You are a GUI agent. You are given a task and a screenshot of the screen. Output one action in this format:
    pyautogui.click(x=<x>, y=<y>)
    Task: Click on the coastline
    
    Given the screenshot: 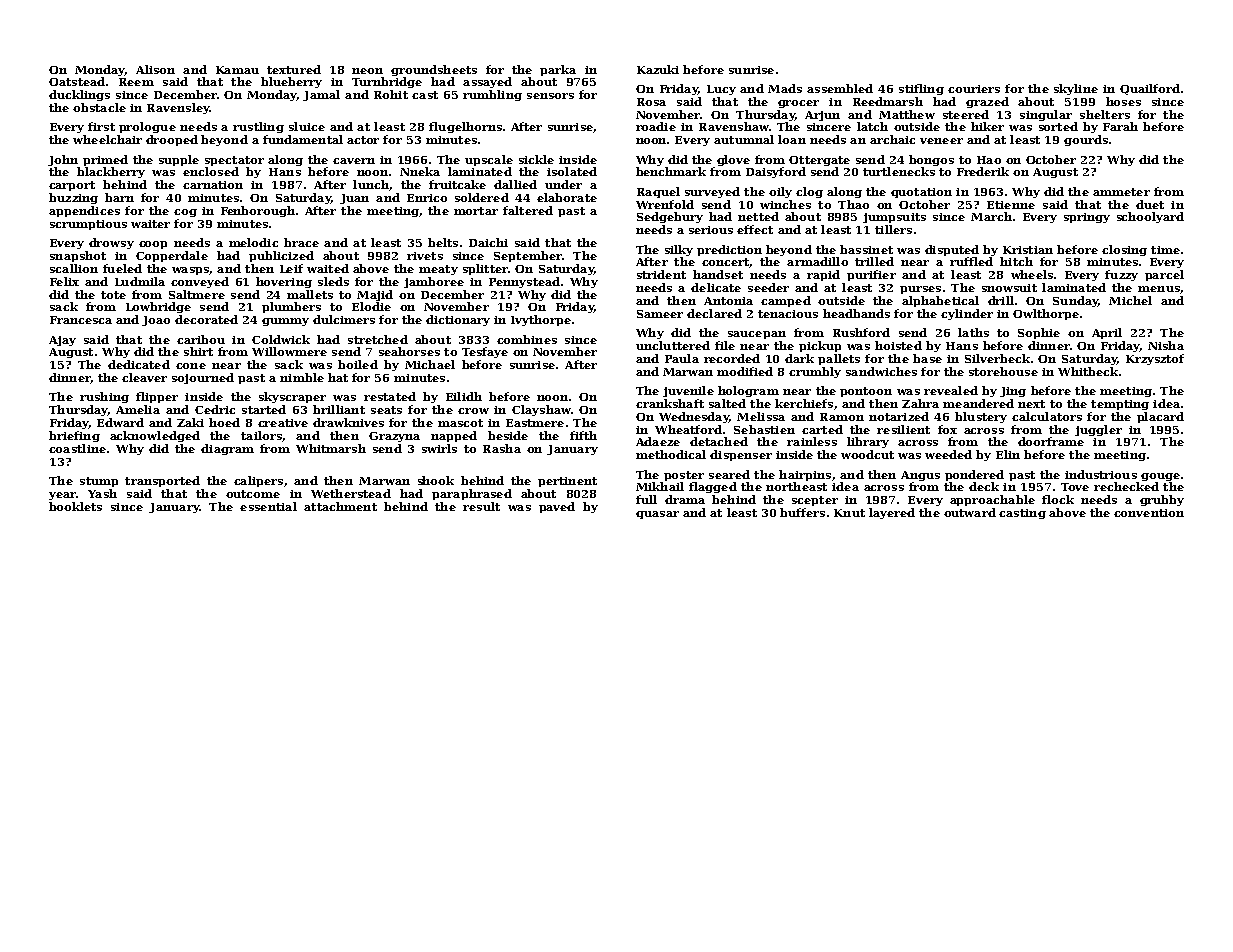 What is the action you would take?
    pyautogui.click(x=77, y=448)
